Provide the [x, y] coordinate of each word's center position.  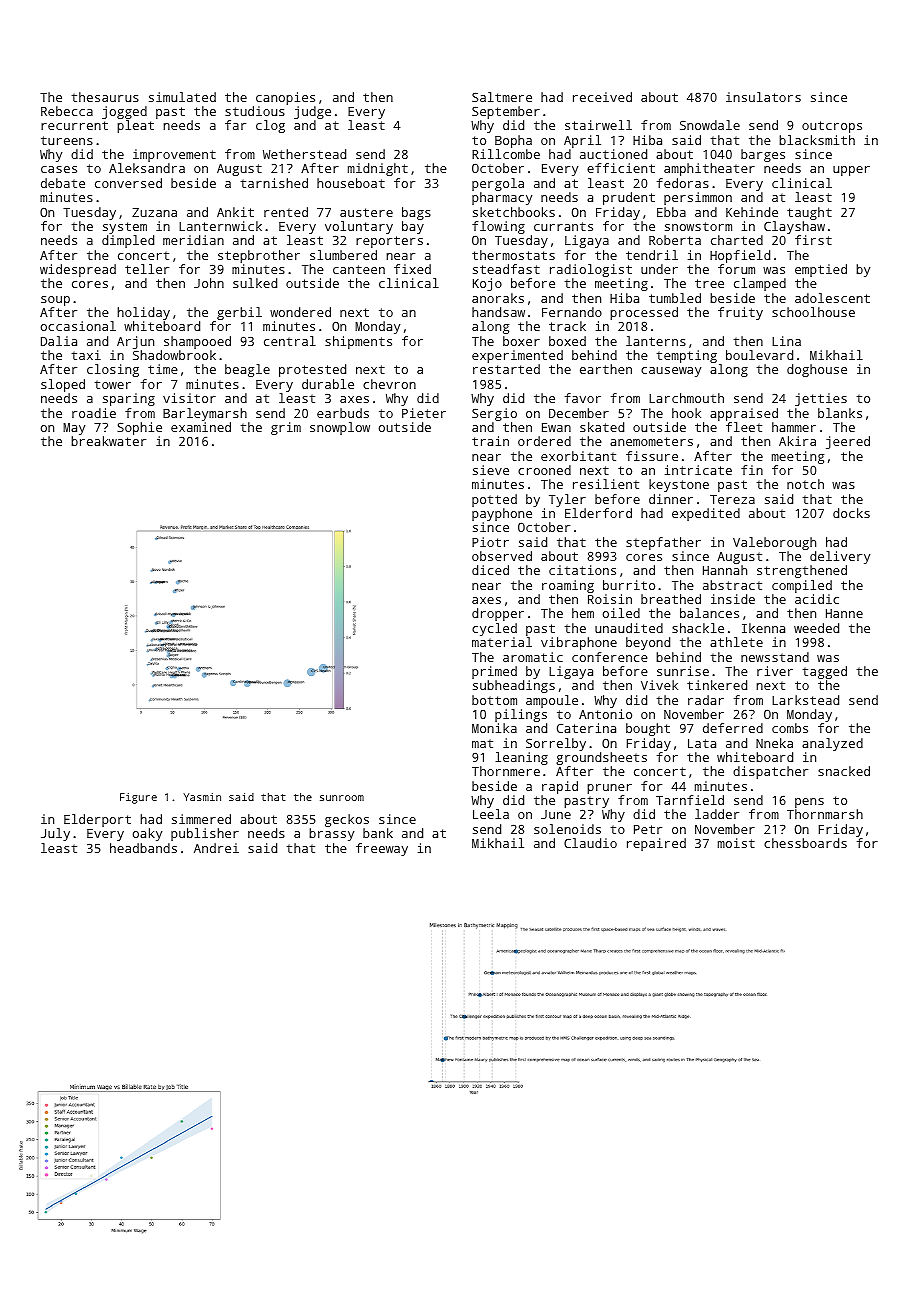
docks [851, 513]
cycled [494, 629]
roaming [568, 586]
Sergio [494, 414]
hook [686, 413]
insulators [763, 97]
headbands [143, 848]
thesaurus [105, 97]
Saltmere [502, 97]
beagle [247, 370]
